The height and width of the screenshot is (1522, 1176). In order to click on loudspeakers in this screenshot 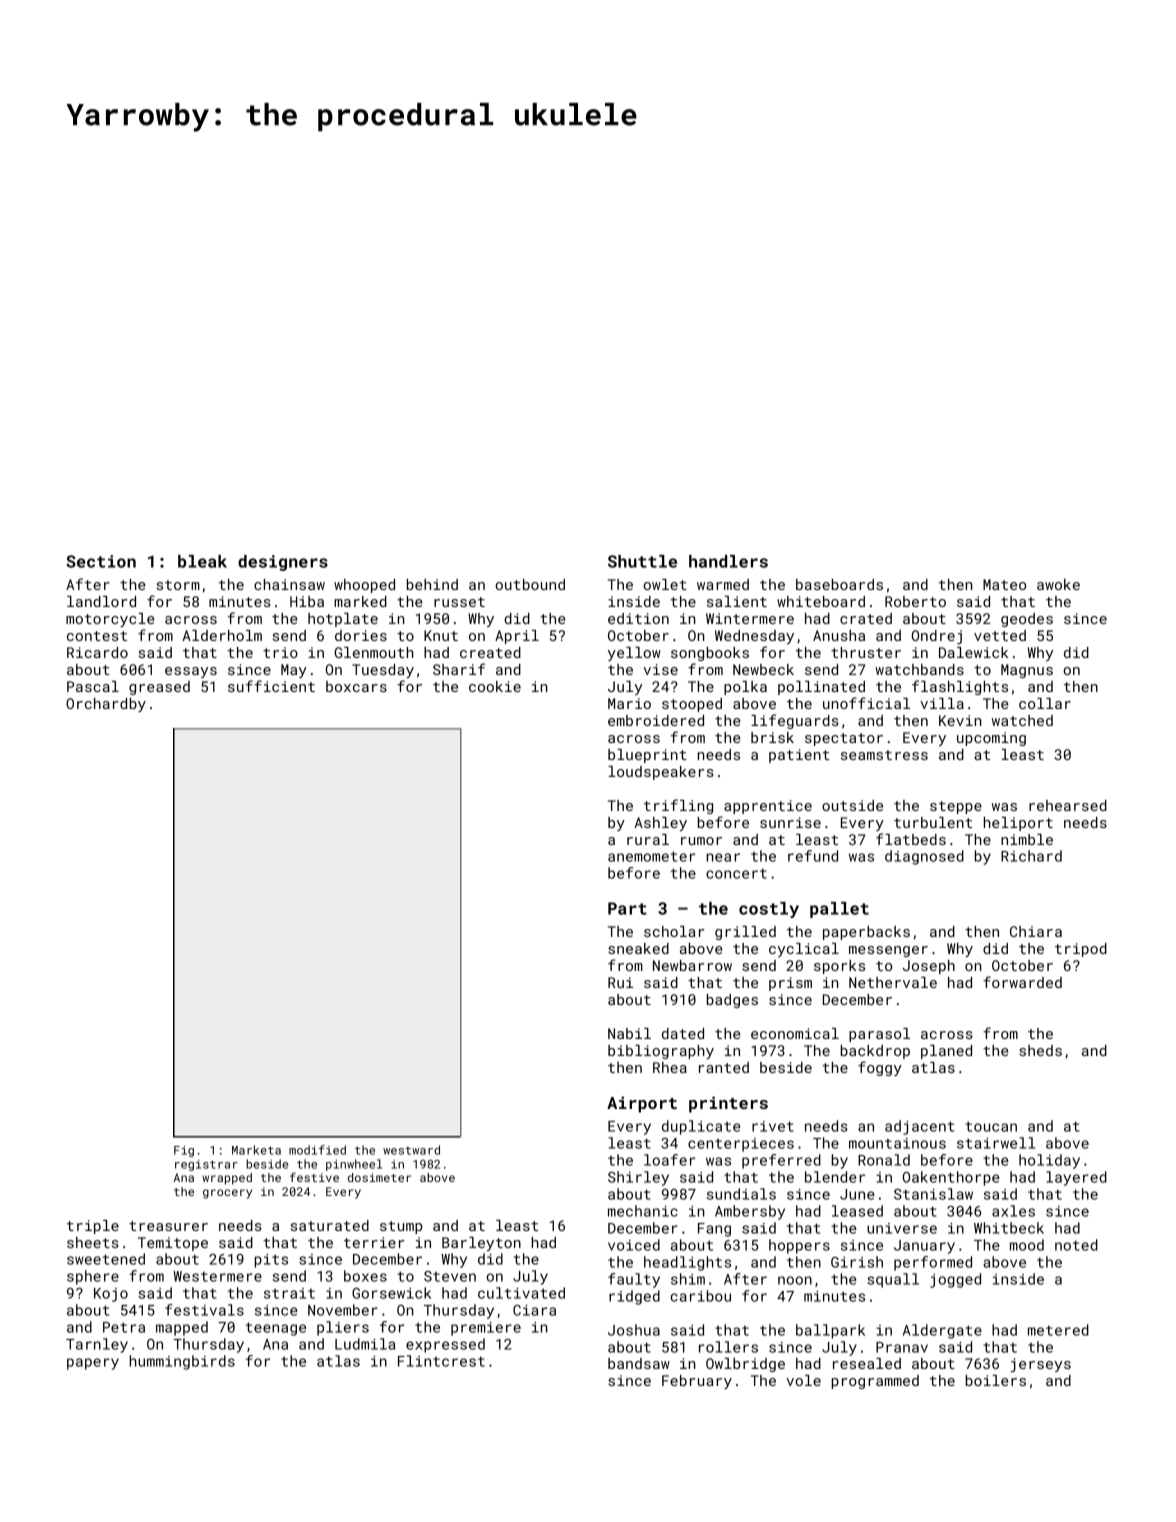, I will do `click(661, 773)`.
